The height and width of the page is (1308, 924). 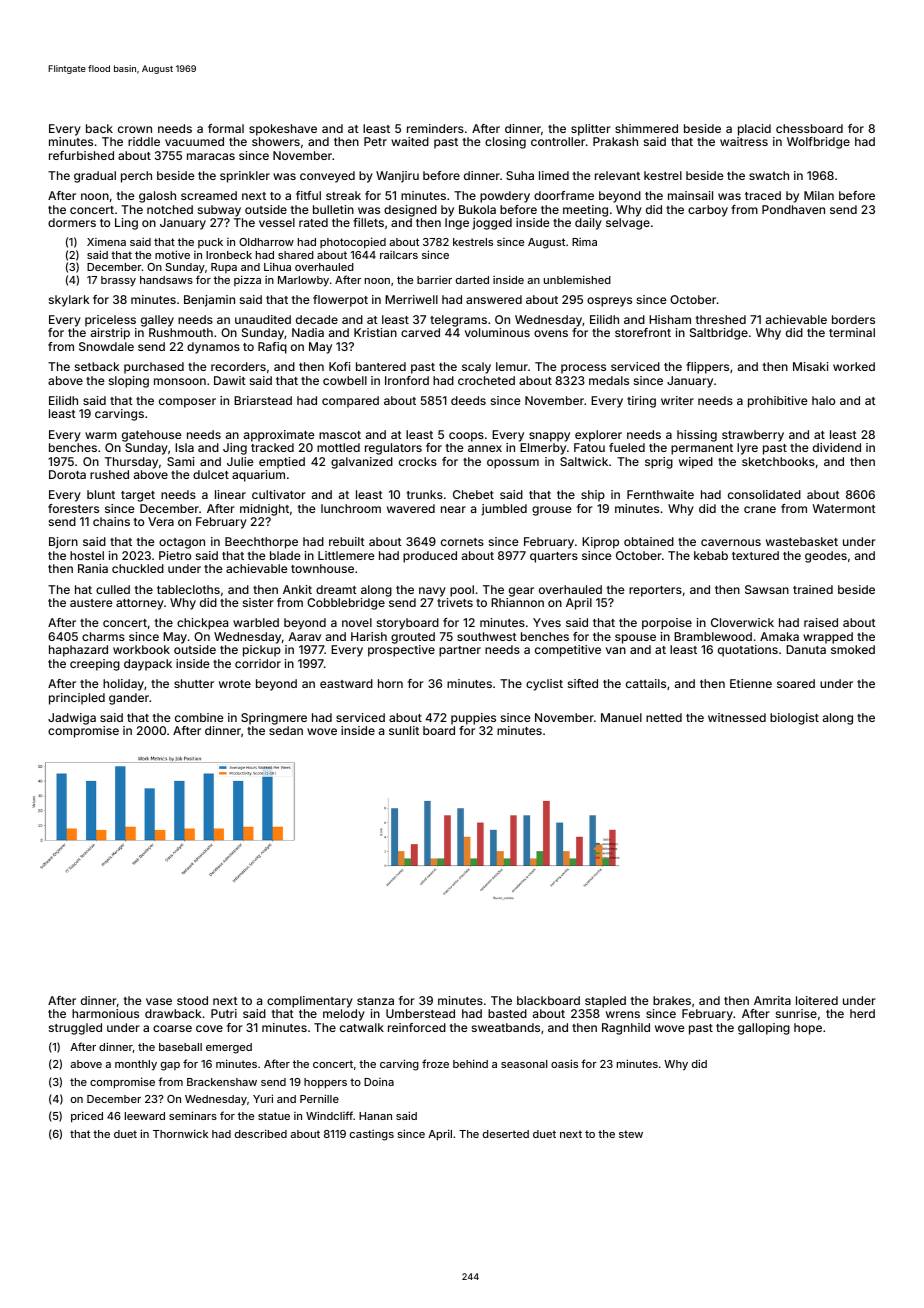 What do you see at coordinates (263, 1098) in the page?
I see `Yuri` at bounding box center [263, 1098].
